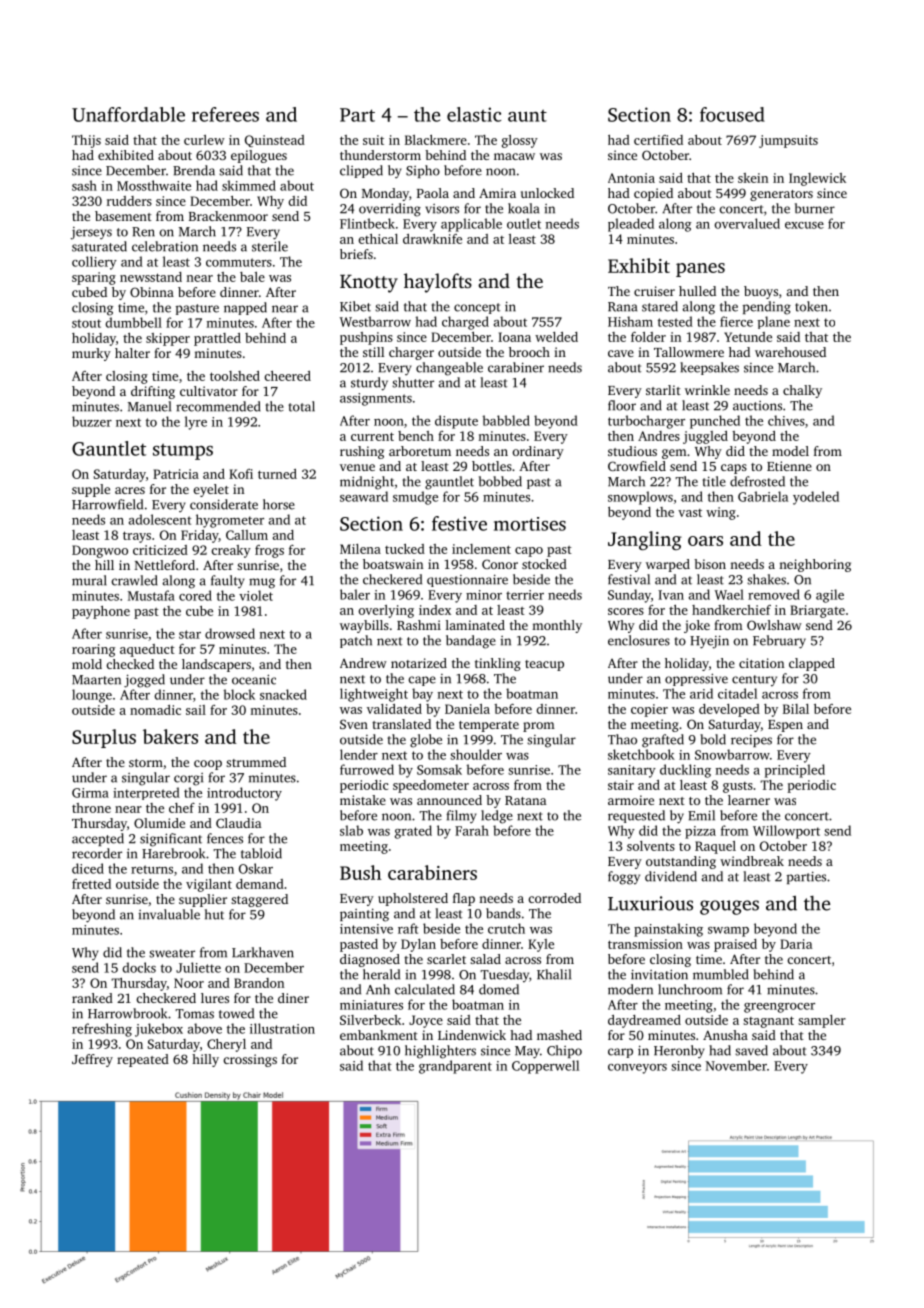  I want to click on grandparent, so click(455, 1067).
